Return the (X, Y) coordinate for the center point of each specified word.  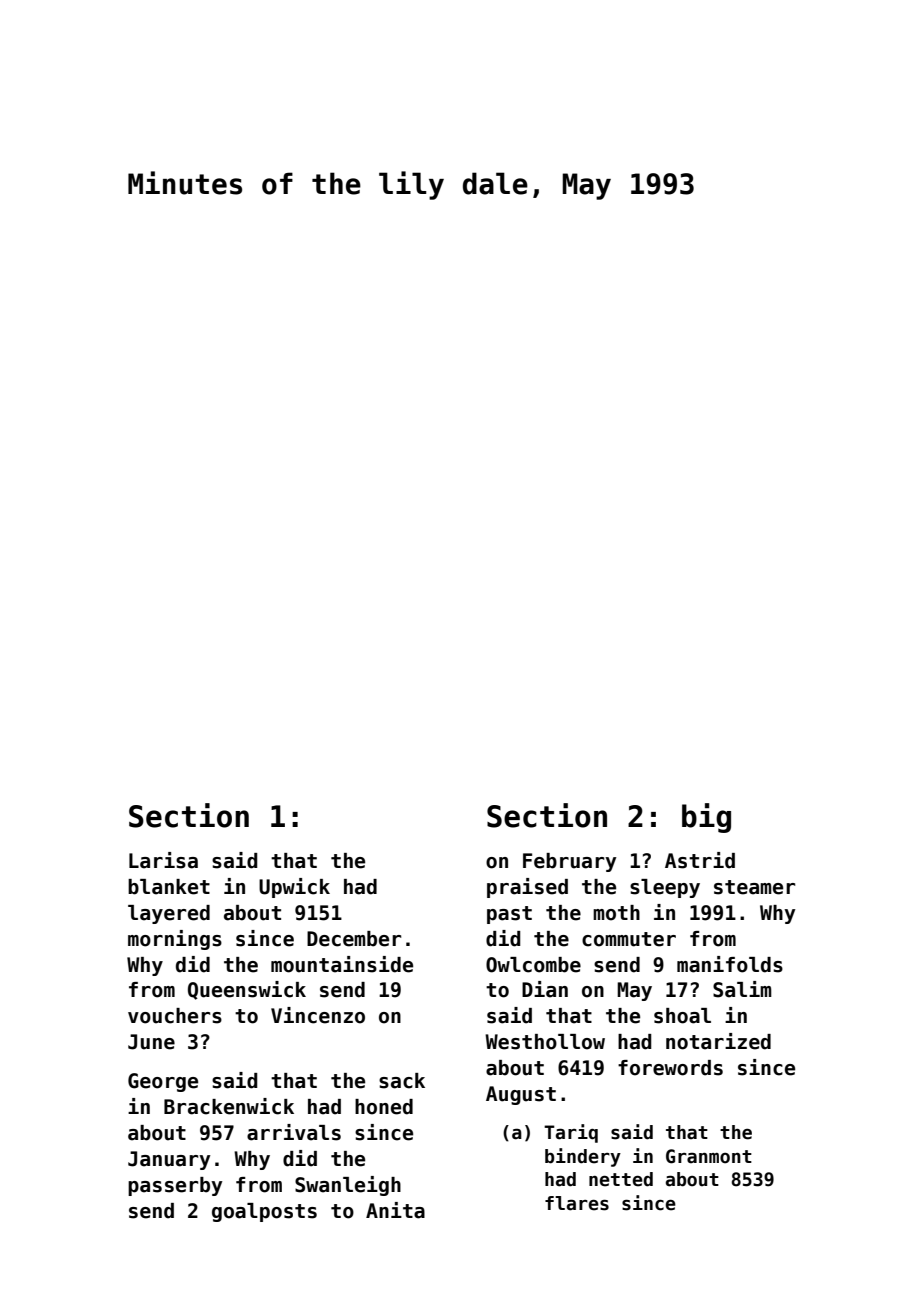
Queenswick (247, 990)
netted (621, 1179)
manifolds (730, 964)
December (354, 939)
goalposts (264, 1212)
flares (577, 1203)
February (570, 862)
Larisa (163, 860)
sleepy (665, 888)
